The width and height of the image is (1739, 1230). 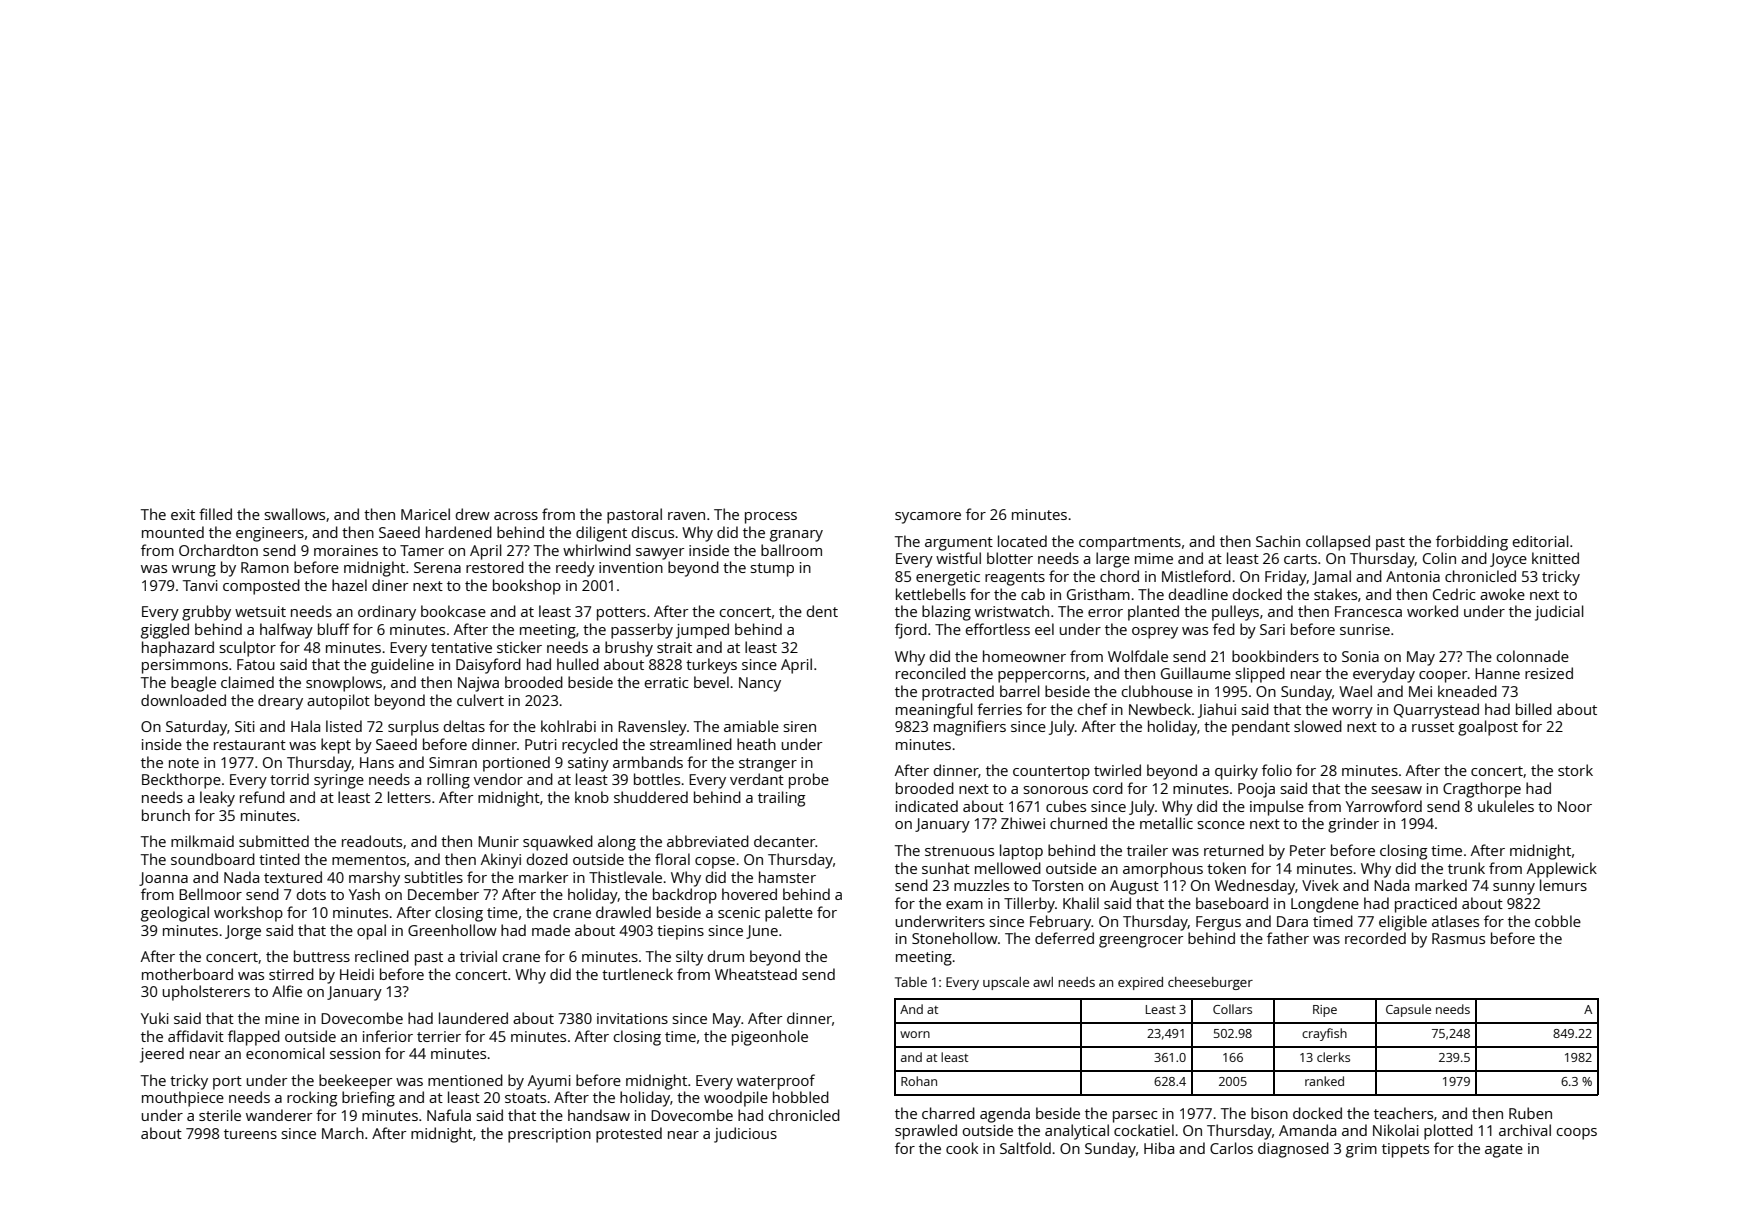 What do you see at coordinates (1226, 868) in the image?
I see `token` at bounding box center [1226, 868].
